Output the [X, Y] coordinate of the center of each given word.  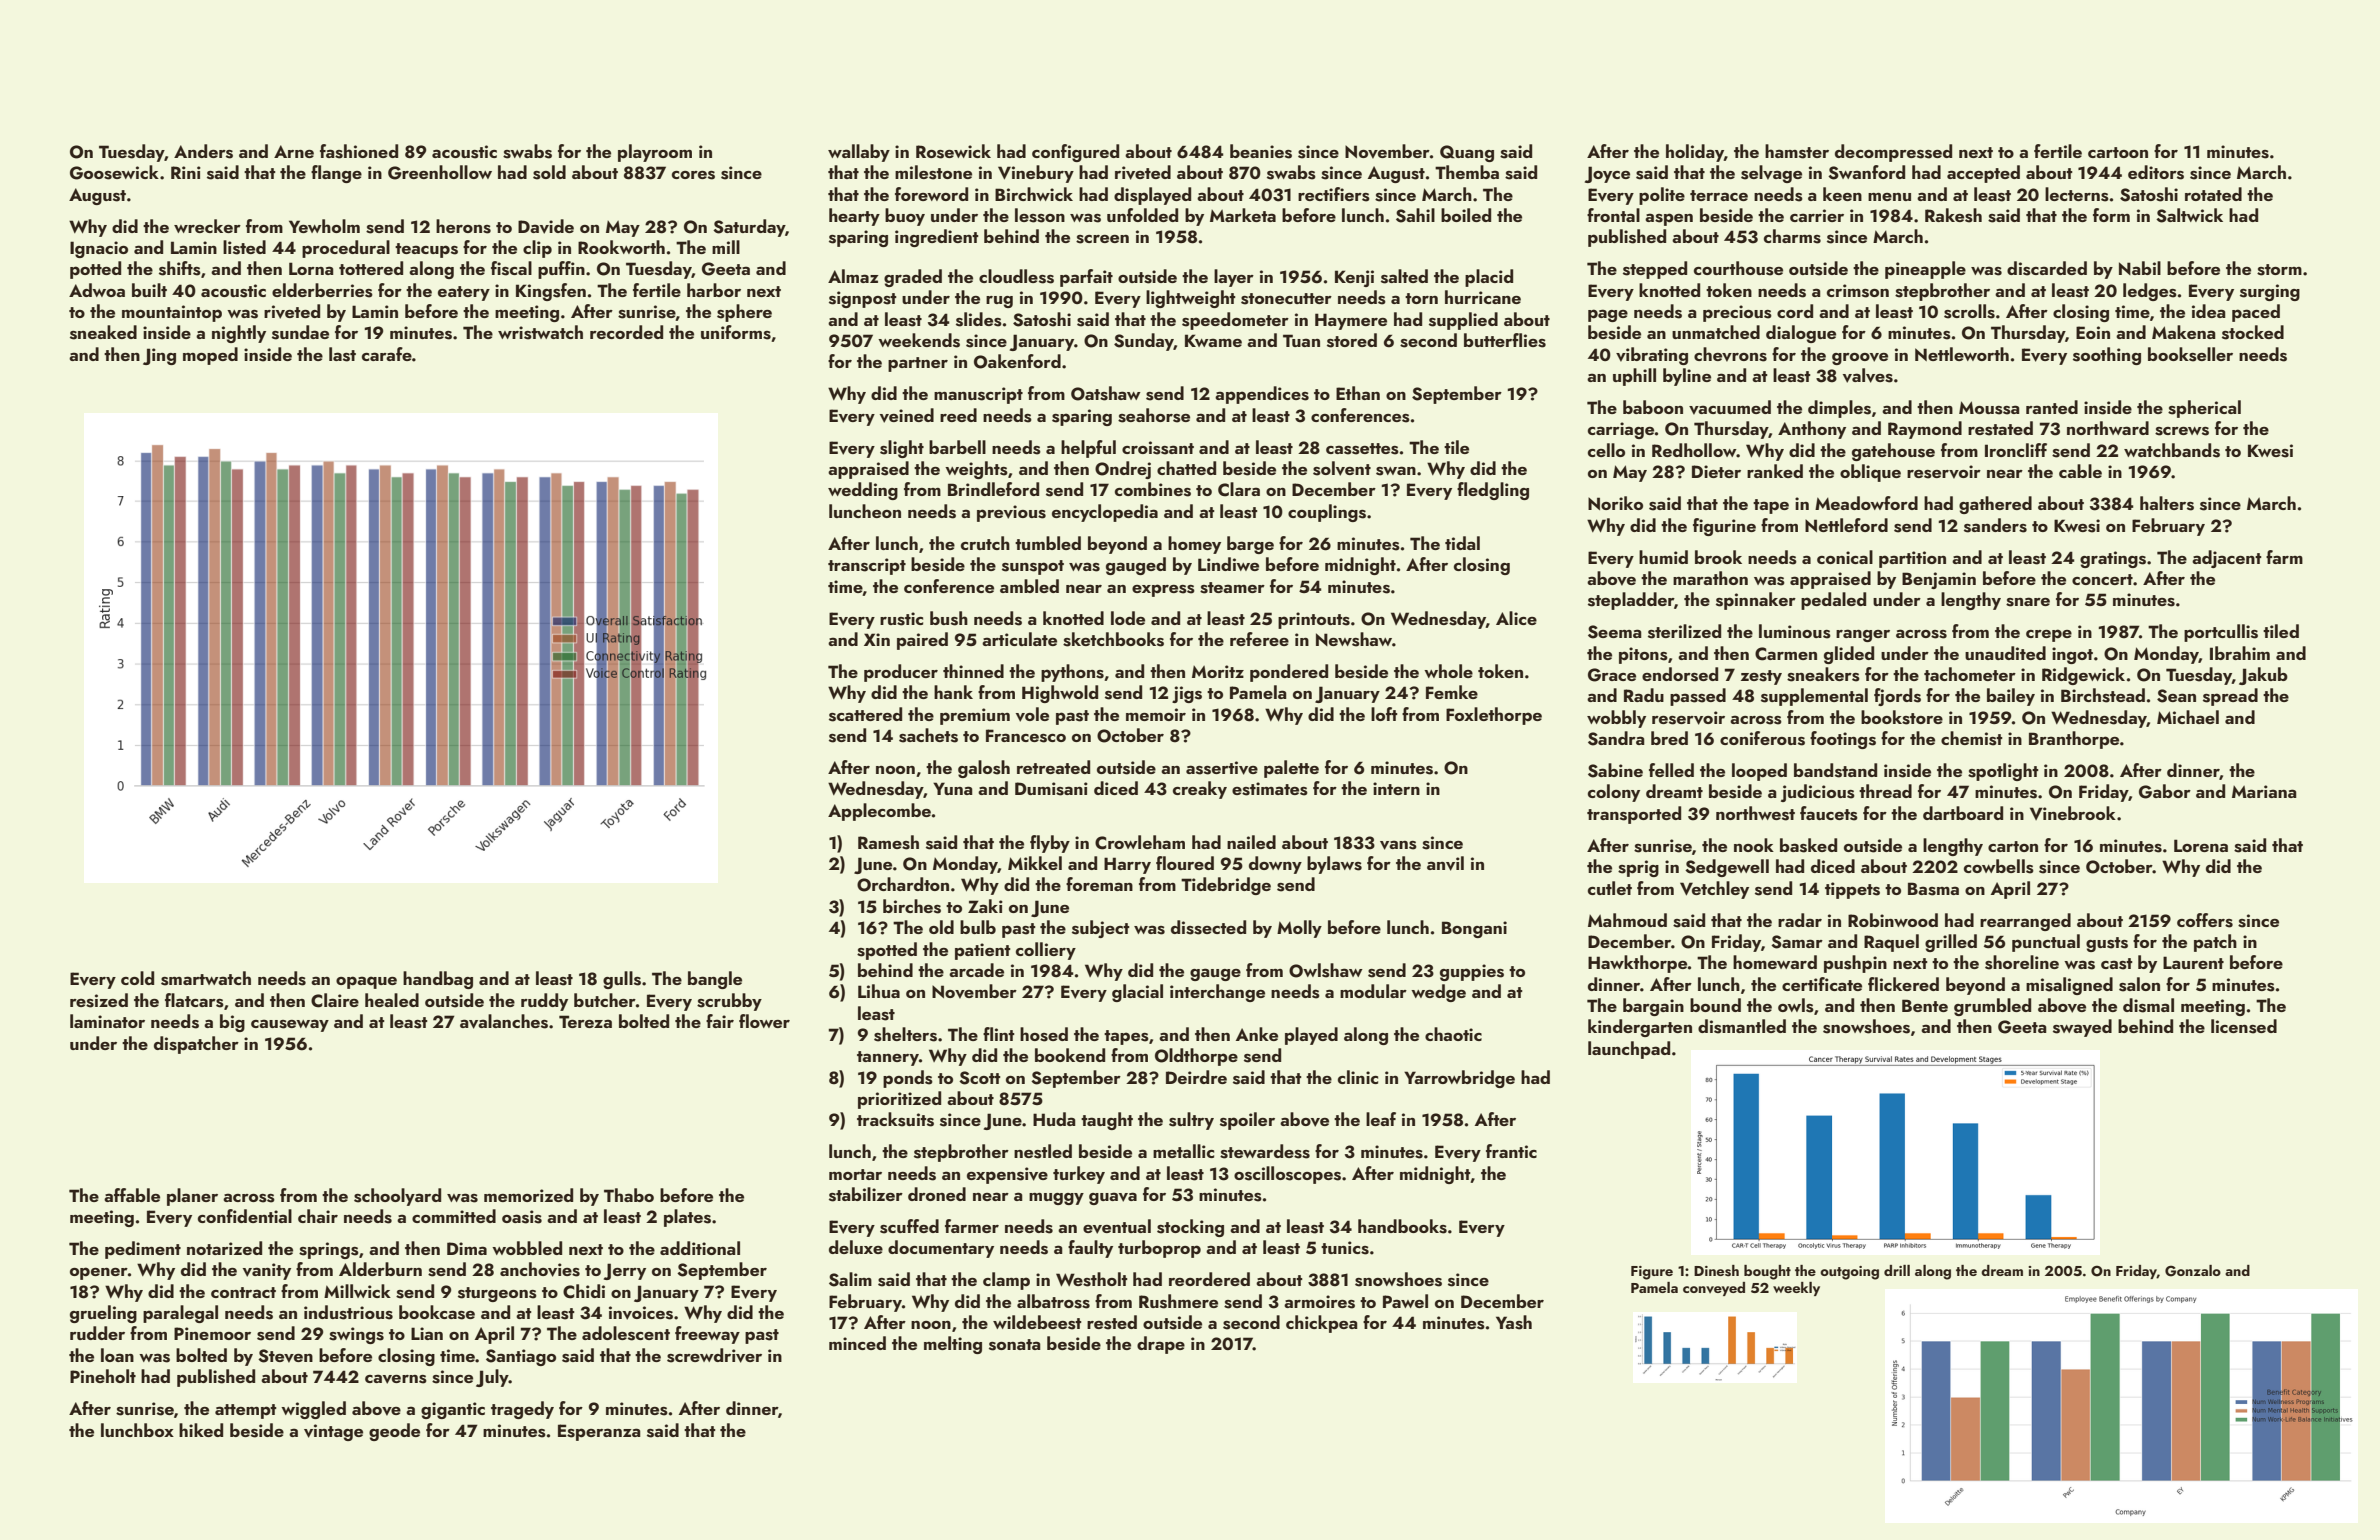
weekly [1796, 1289]
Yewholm [324, 226]
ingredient [937, 238]
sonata [1015, 1345]
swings [356, 1335]
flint [999, 1034]
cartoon [2118, 152]
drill [1897, 1270]
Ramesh [888, 842]
